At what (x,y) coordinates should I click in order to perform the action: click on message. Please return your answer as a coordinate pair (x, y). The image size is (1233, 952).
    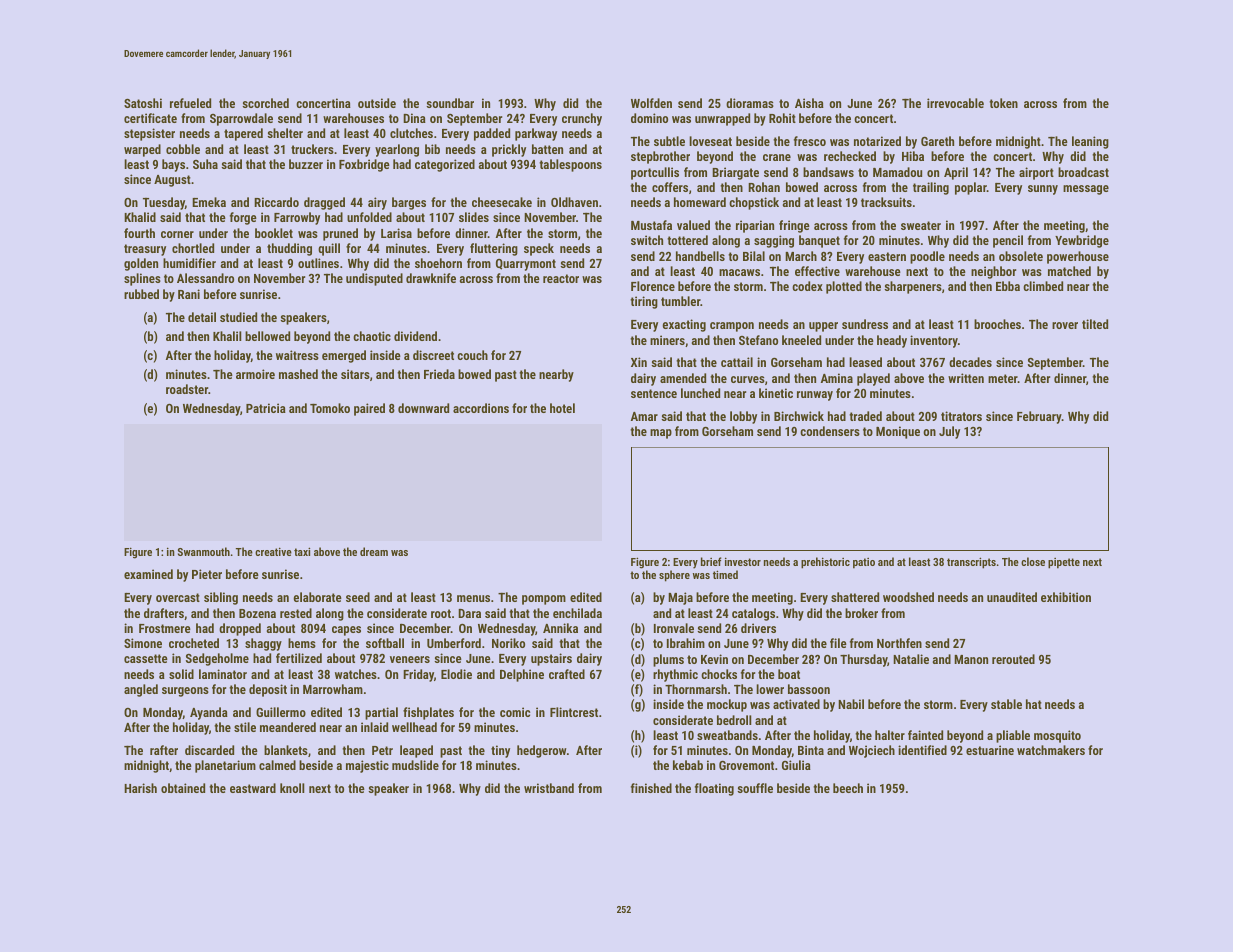
    Looking at the image, I should click on (1086, 190).
